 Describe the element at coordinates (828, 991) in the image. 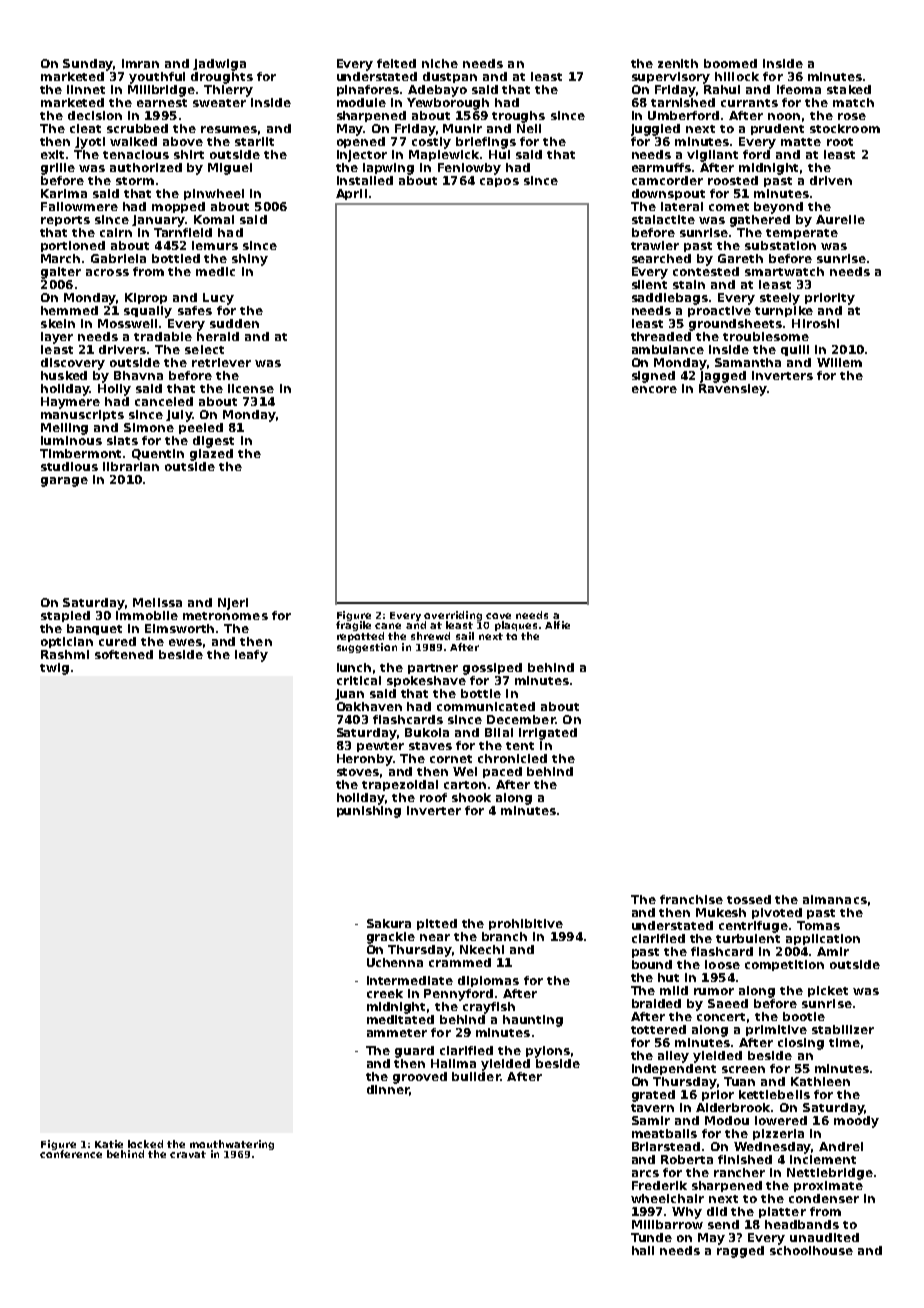

I see `picket` at that location.
